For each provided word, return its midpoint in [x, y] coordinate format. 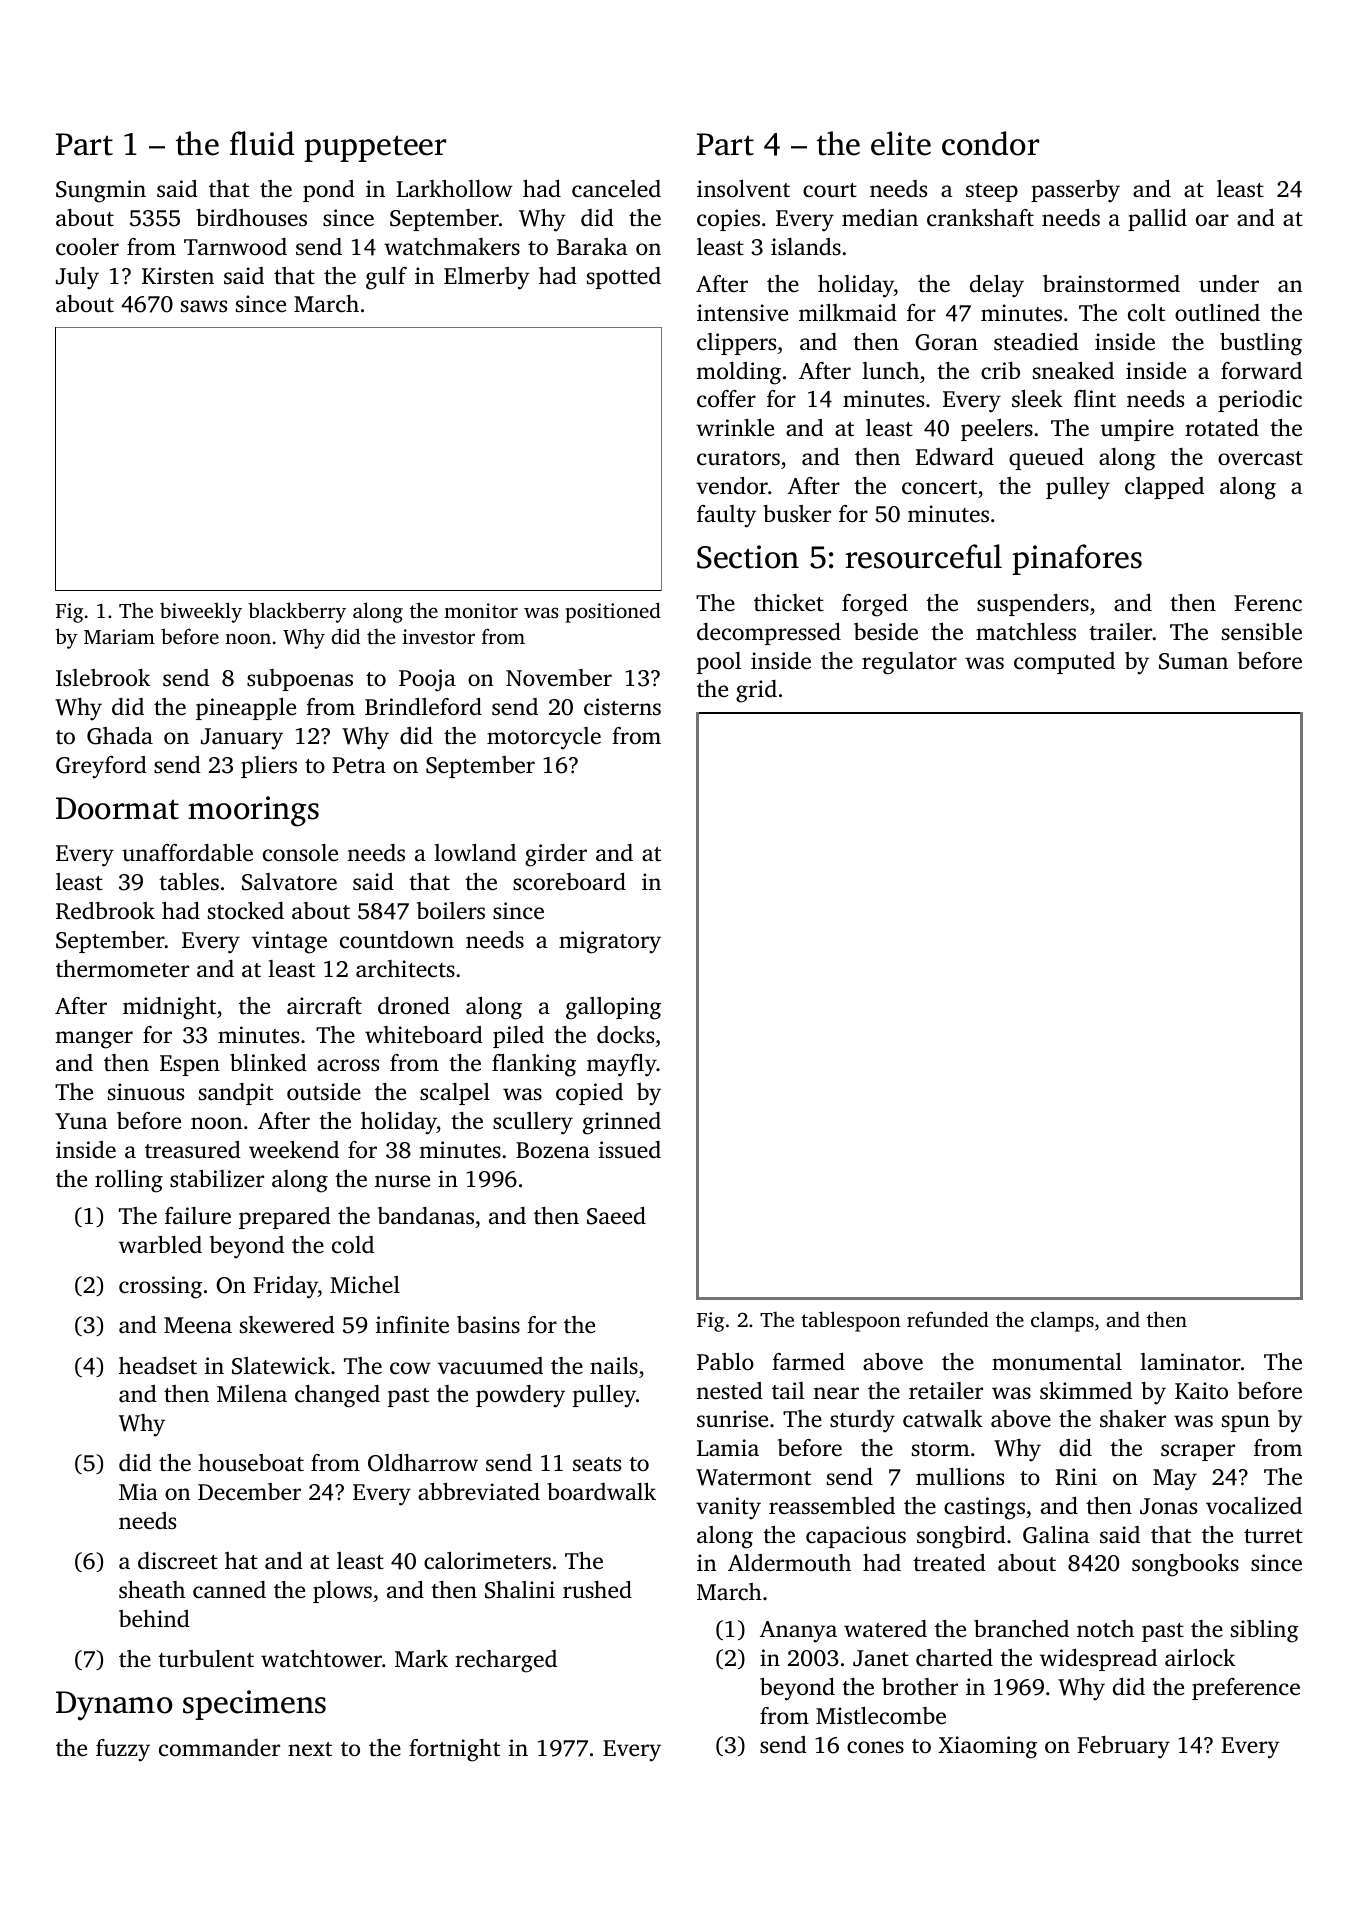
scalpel [455, 1094]
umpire [1137, 430]
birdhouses [251, 218]
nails [614, 1365]
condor [990, 143]
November [559, 678]
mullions [960, 1476]
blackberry [297, 612]
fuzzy [123, 1750]
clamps [1062, 1321]
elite [901, 143]
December [249, 1492]
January [242, 739]
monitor [481, 610]
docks [625, 1035]
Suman [1193, 661]
